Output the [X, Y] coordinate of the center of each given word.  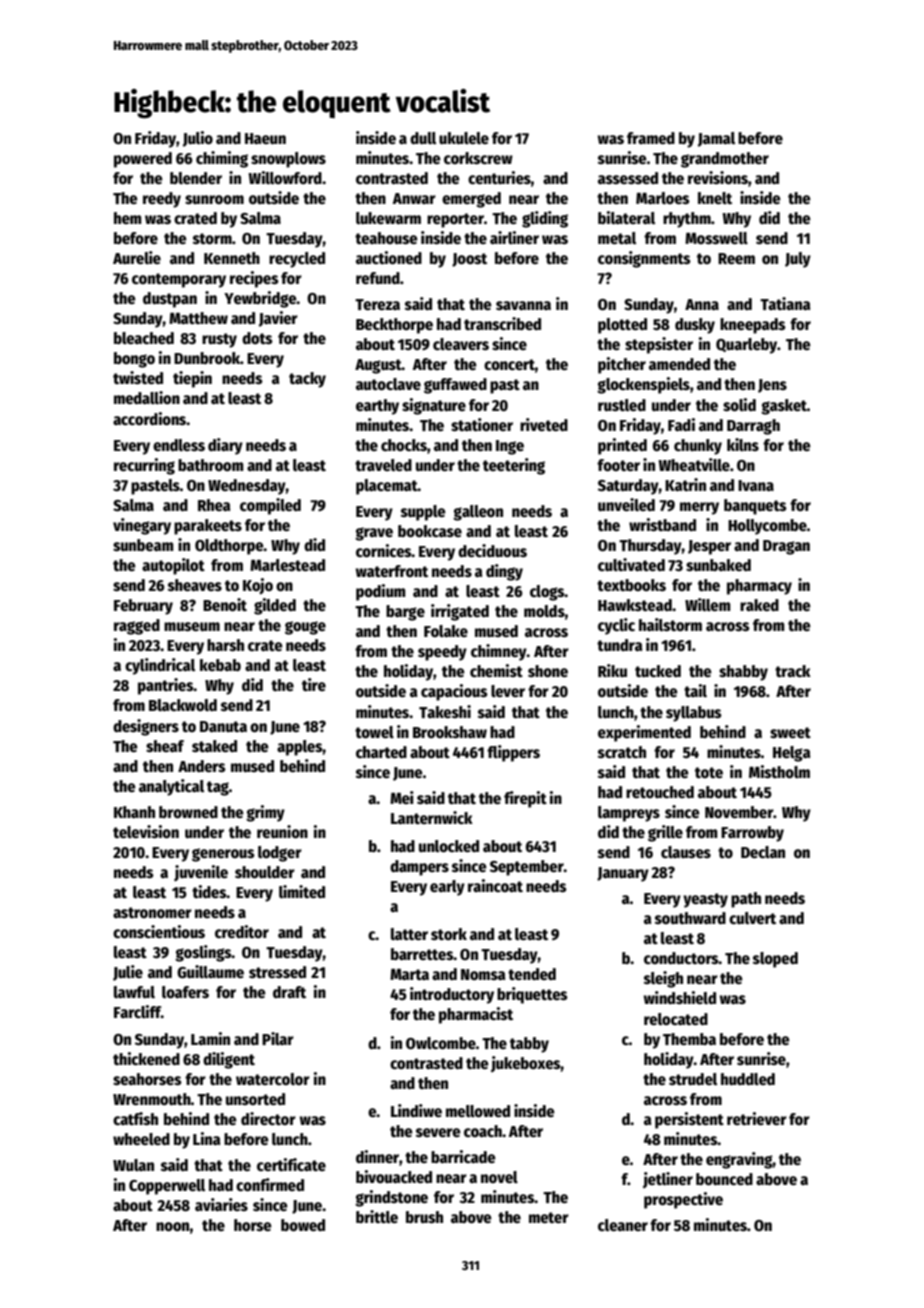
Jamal [716, 139]
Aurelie [137, 257]
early [447, 888]
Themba [689, 1039]
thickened [146, 1058]
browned [188, 812]
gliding [545, 219]
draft [289, 992]
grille [665, 833]
